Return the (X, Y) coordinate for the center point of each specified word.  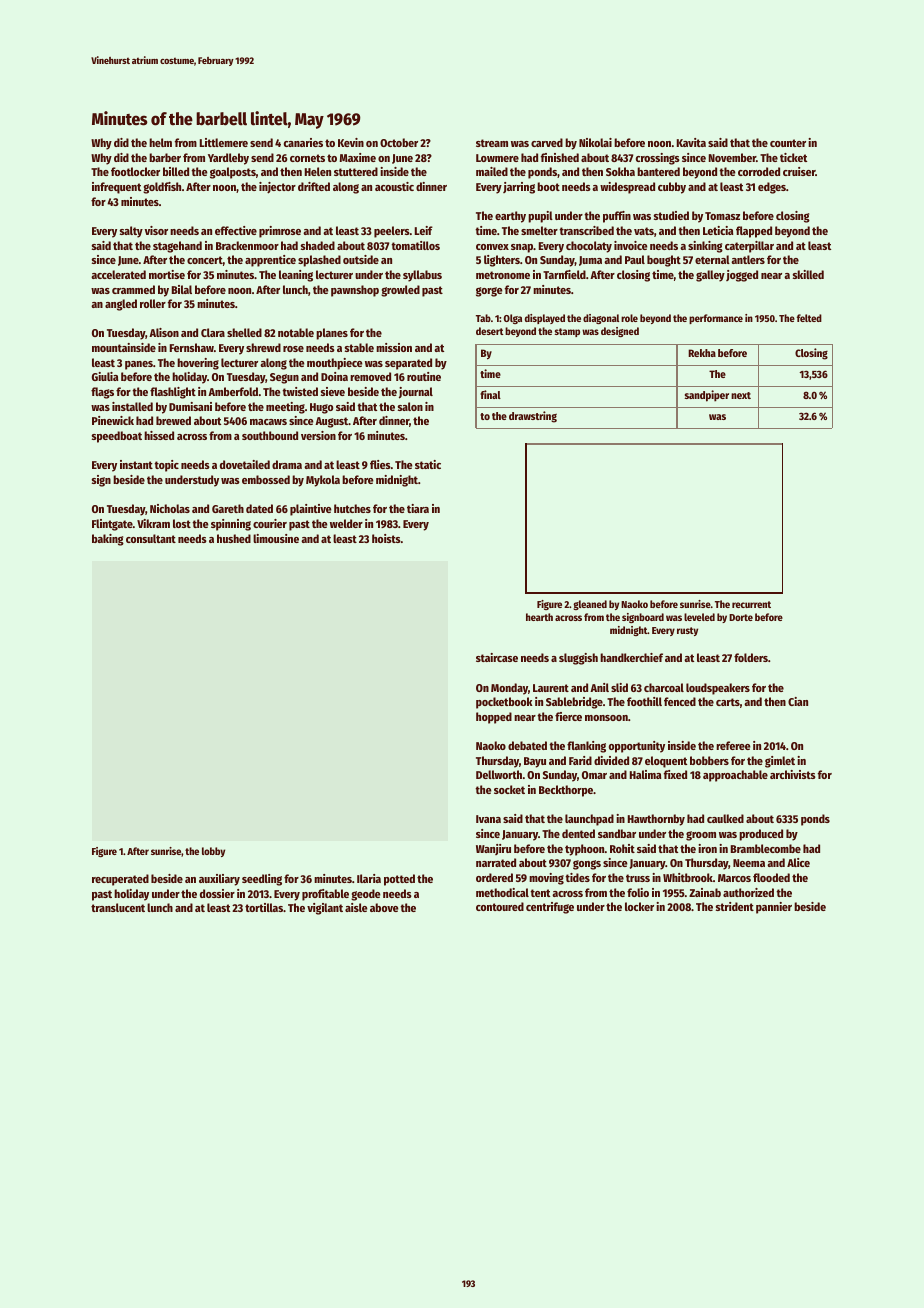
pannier (774, 908)
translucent (118, 907)
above (384, 907)
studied (671, 215)
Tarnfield (564, 274)
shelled (244, 332)
